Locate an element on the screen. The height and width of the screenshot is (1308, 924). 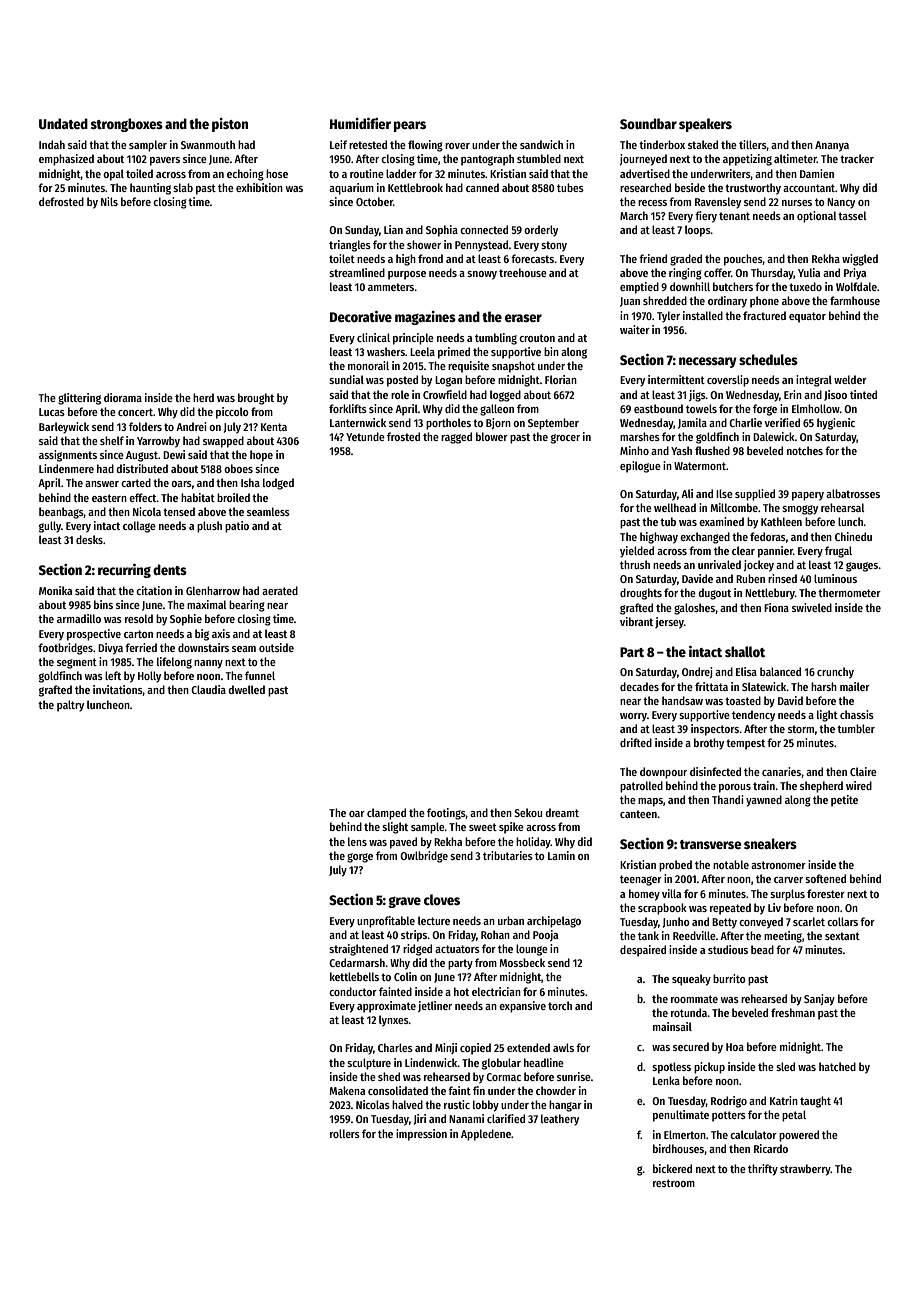
aerated is located at coordinates (280, 590).
